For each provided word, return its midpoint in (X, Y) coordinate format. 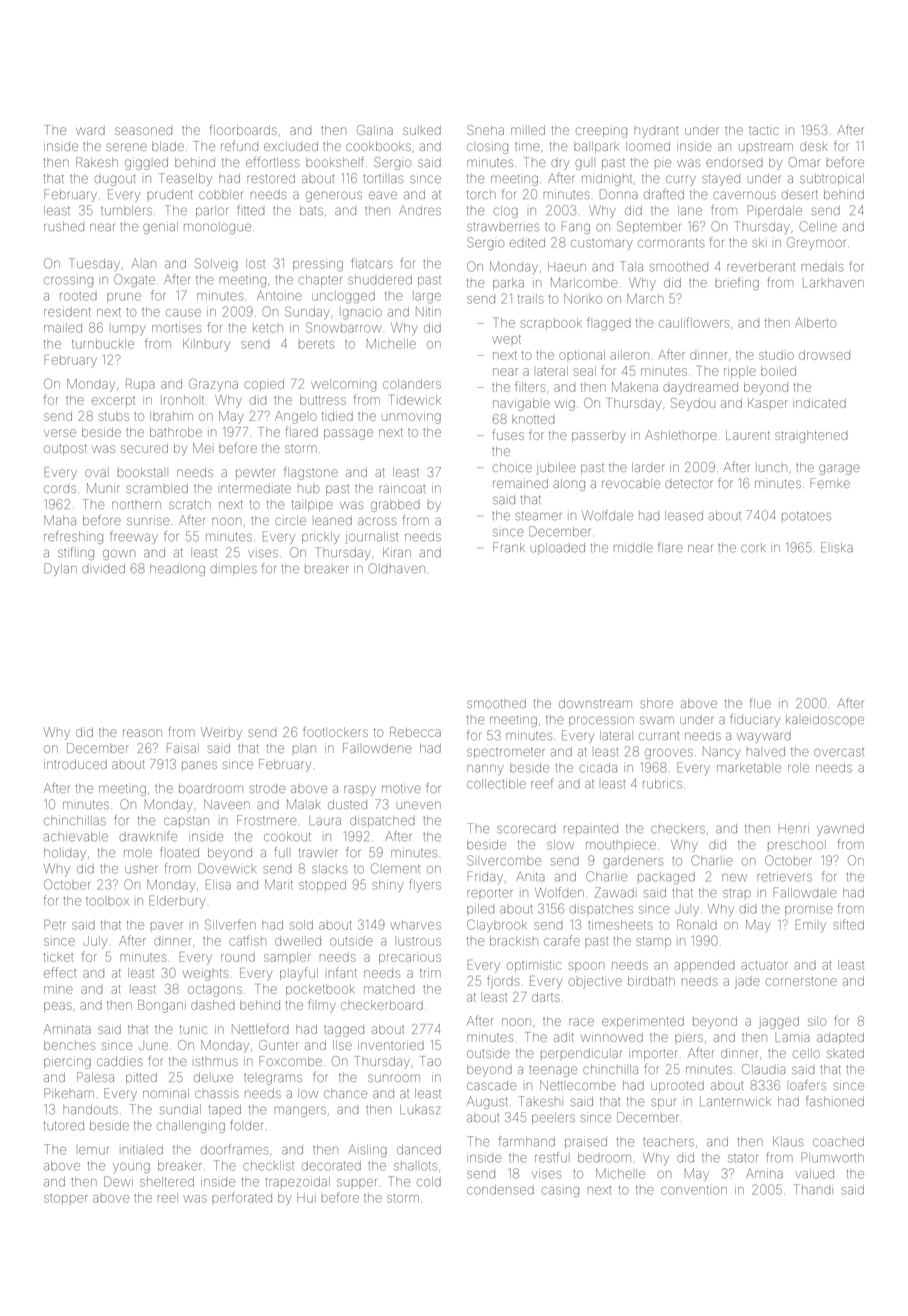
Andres (420, 210)
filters (530, 386)
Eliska (837, 547)
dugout (114, 180)
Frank (509, 547)
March (645, 299)
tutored (64, 1126)
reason (142, 733)
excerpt (113, 401)
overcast (839, 752)
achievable (76, 837)
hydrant (656, 132)
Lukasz (420, 1109)
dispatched (382, 821)
